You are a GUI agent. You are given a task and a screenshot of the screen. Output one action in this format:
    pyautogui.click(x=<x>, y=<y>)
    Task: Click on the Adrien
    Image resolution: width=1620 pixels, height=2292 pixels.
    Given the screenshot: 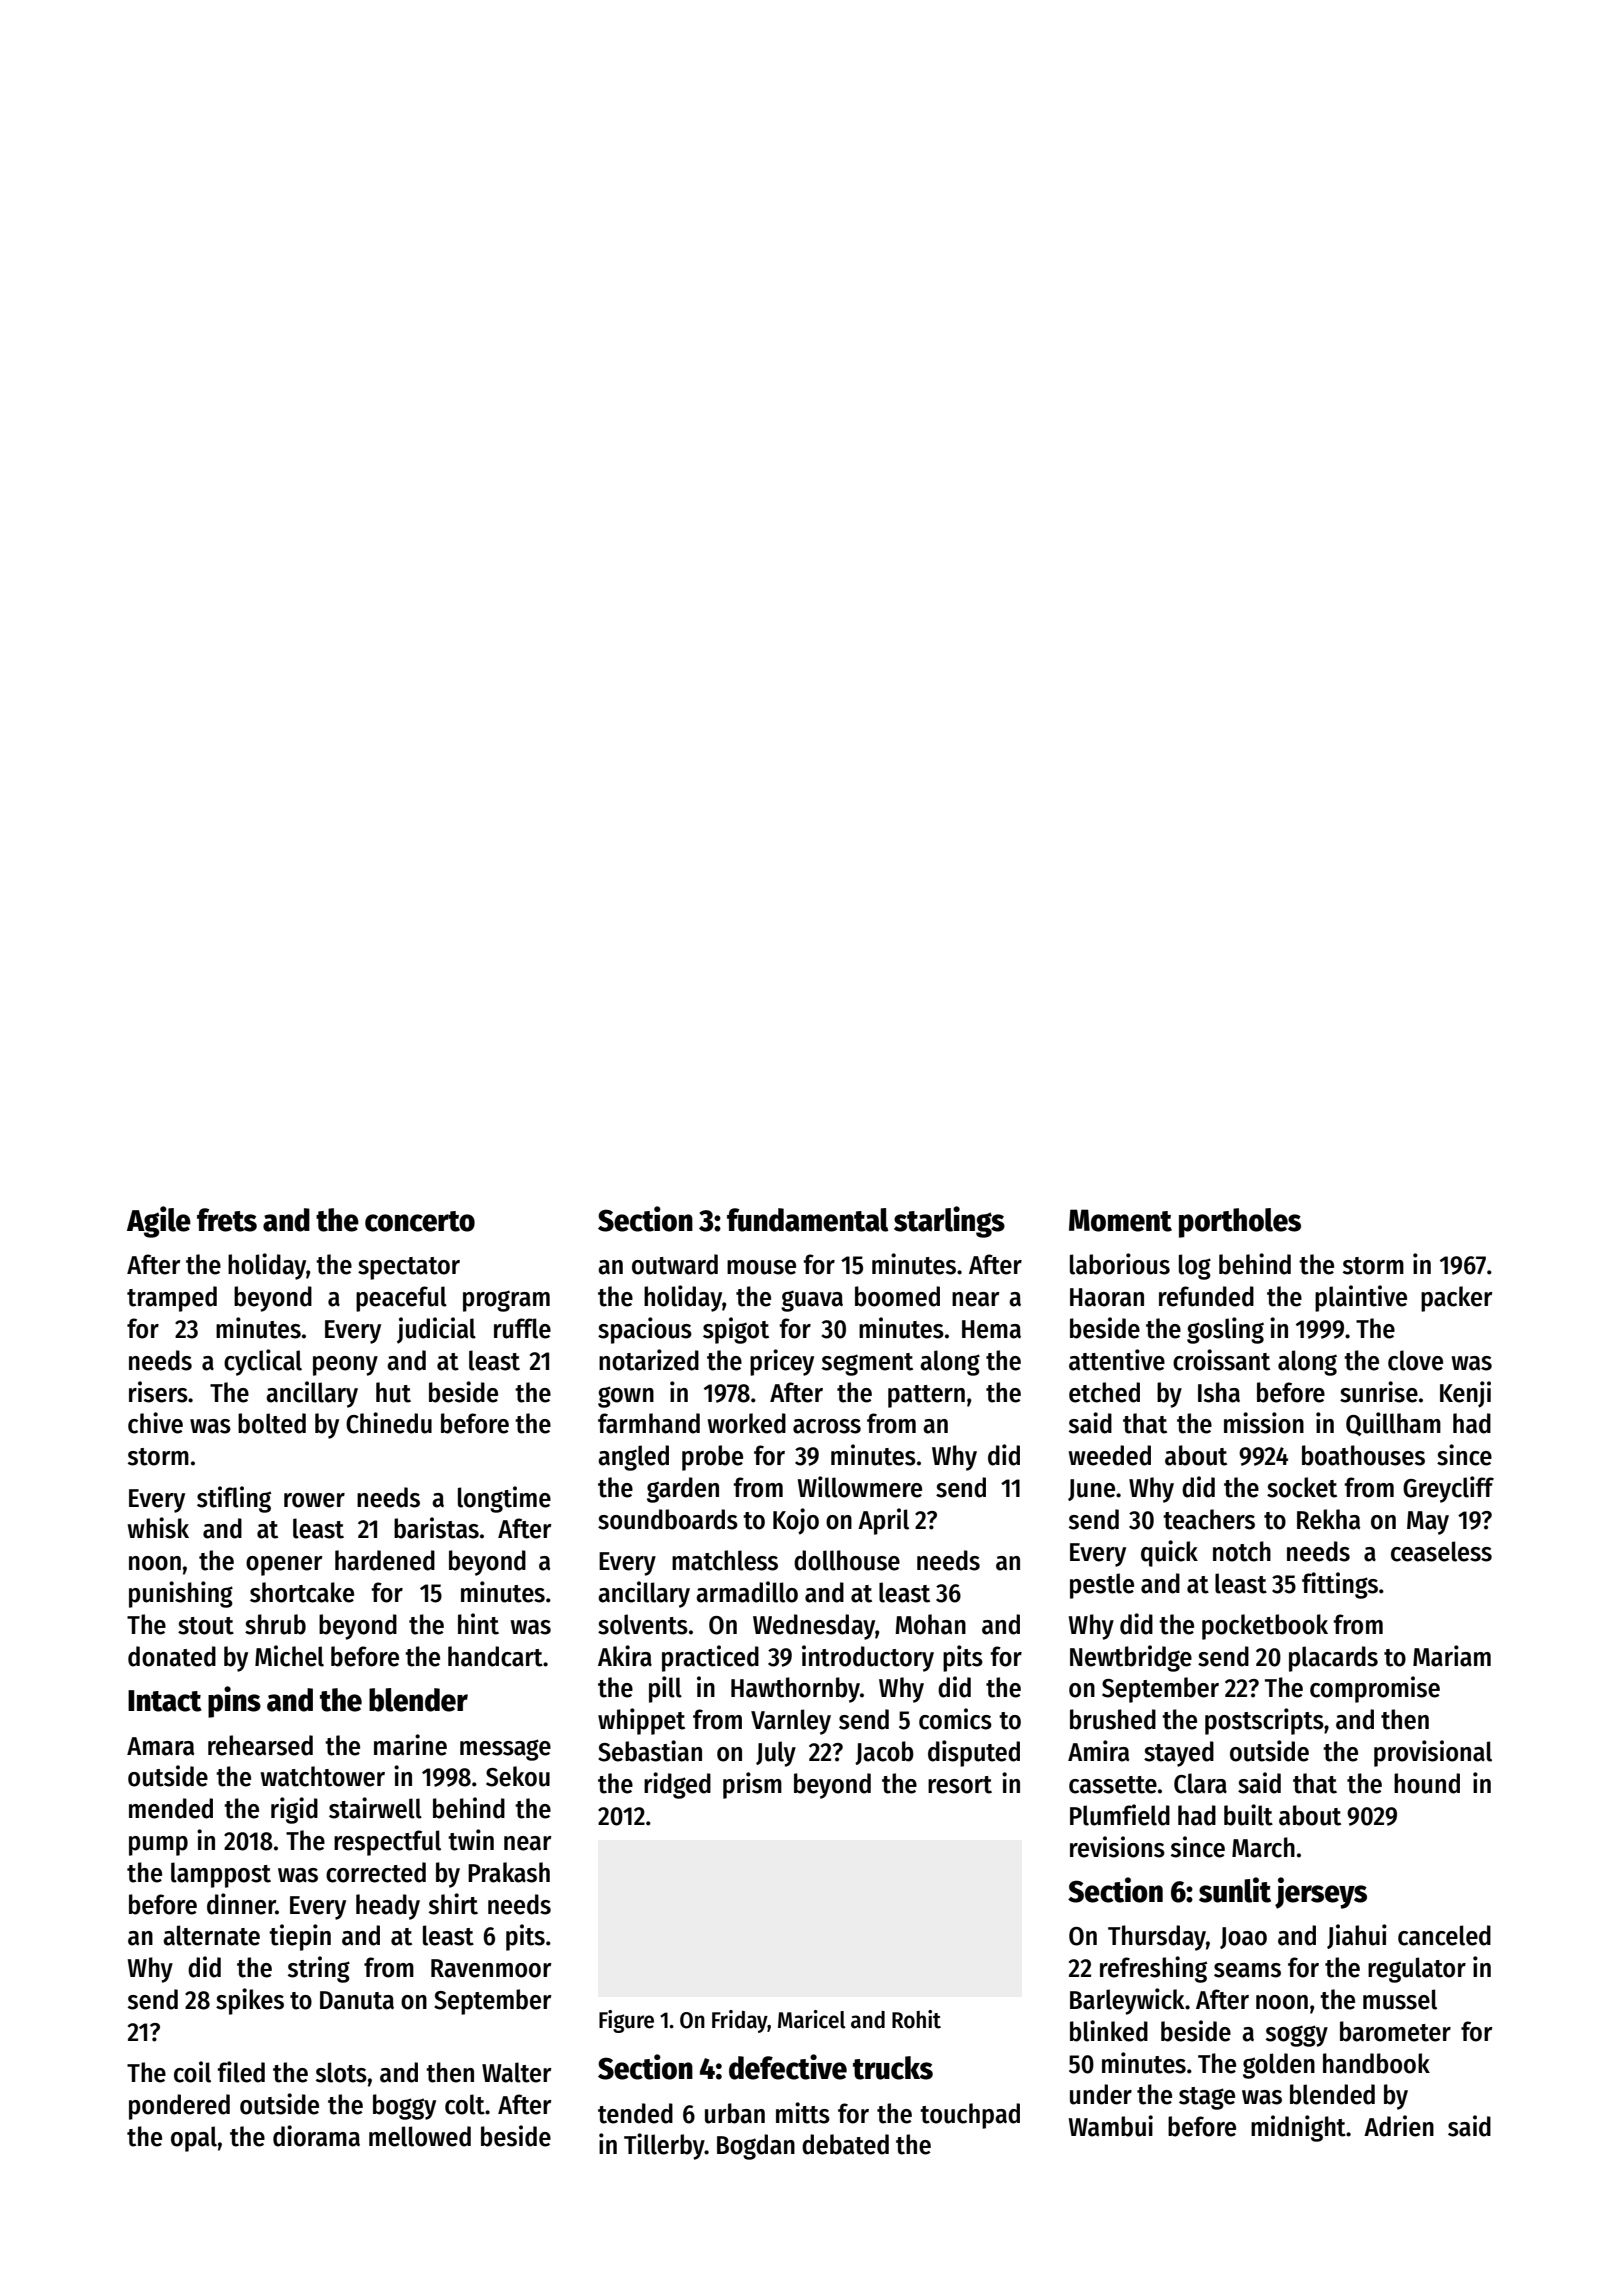 What is the action you would take?
    pyautogui.click(x=1399, y=2126)
